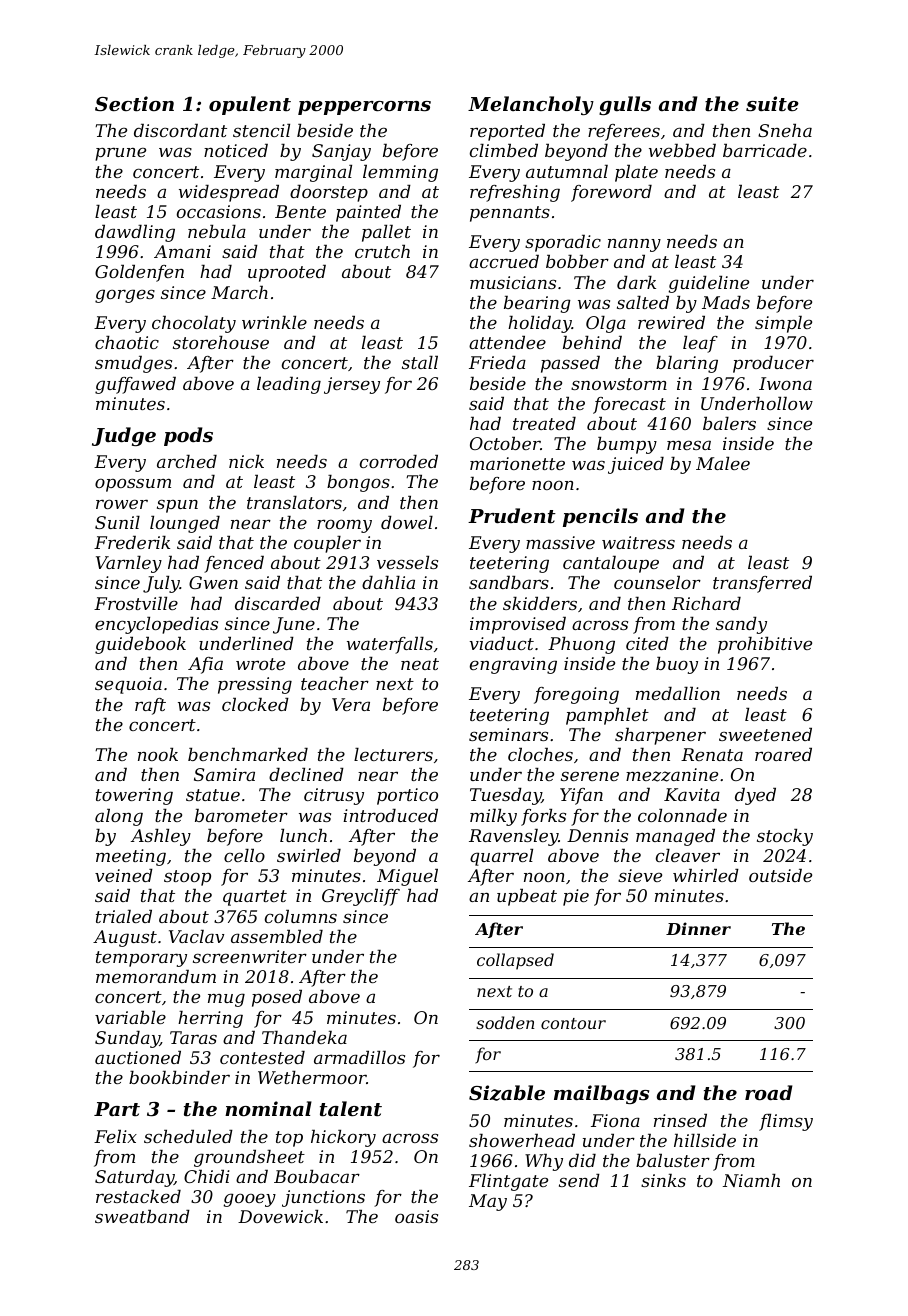  What do you see at coordinates (150, 706) in the screenshot?
I see `raft` at bounding box center [150, 706].
